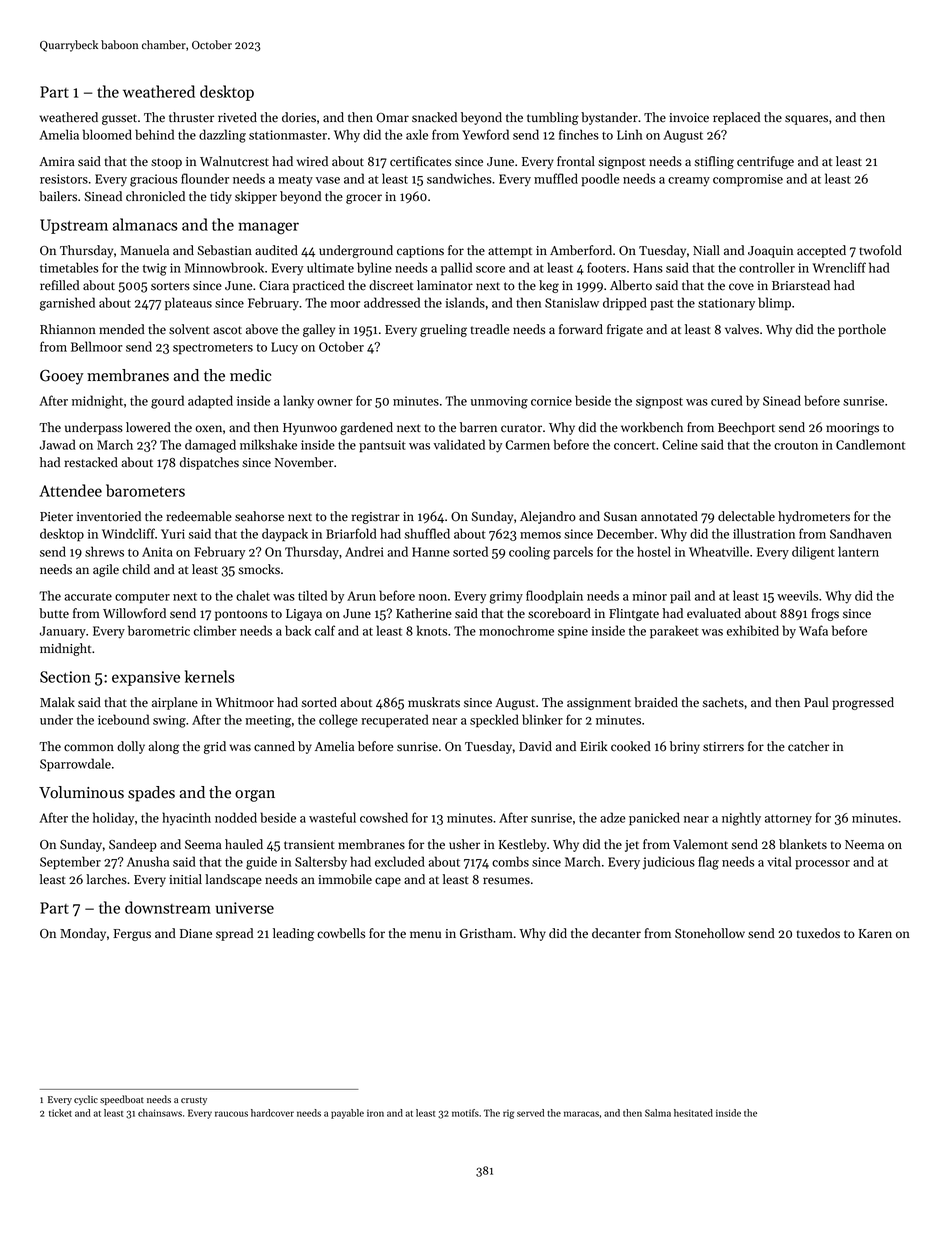  I want to click on solvent, so click(189, 329).
